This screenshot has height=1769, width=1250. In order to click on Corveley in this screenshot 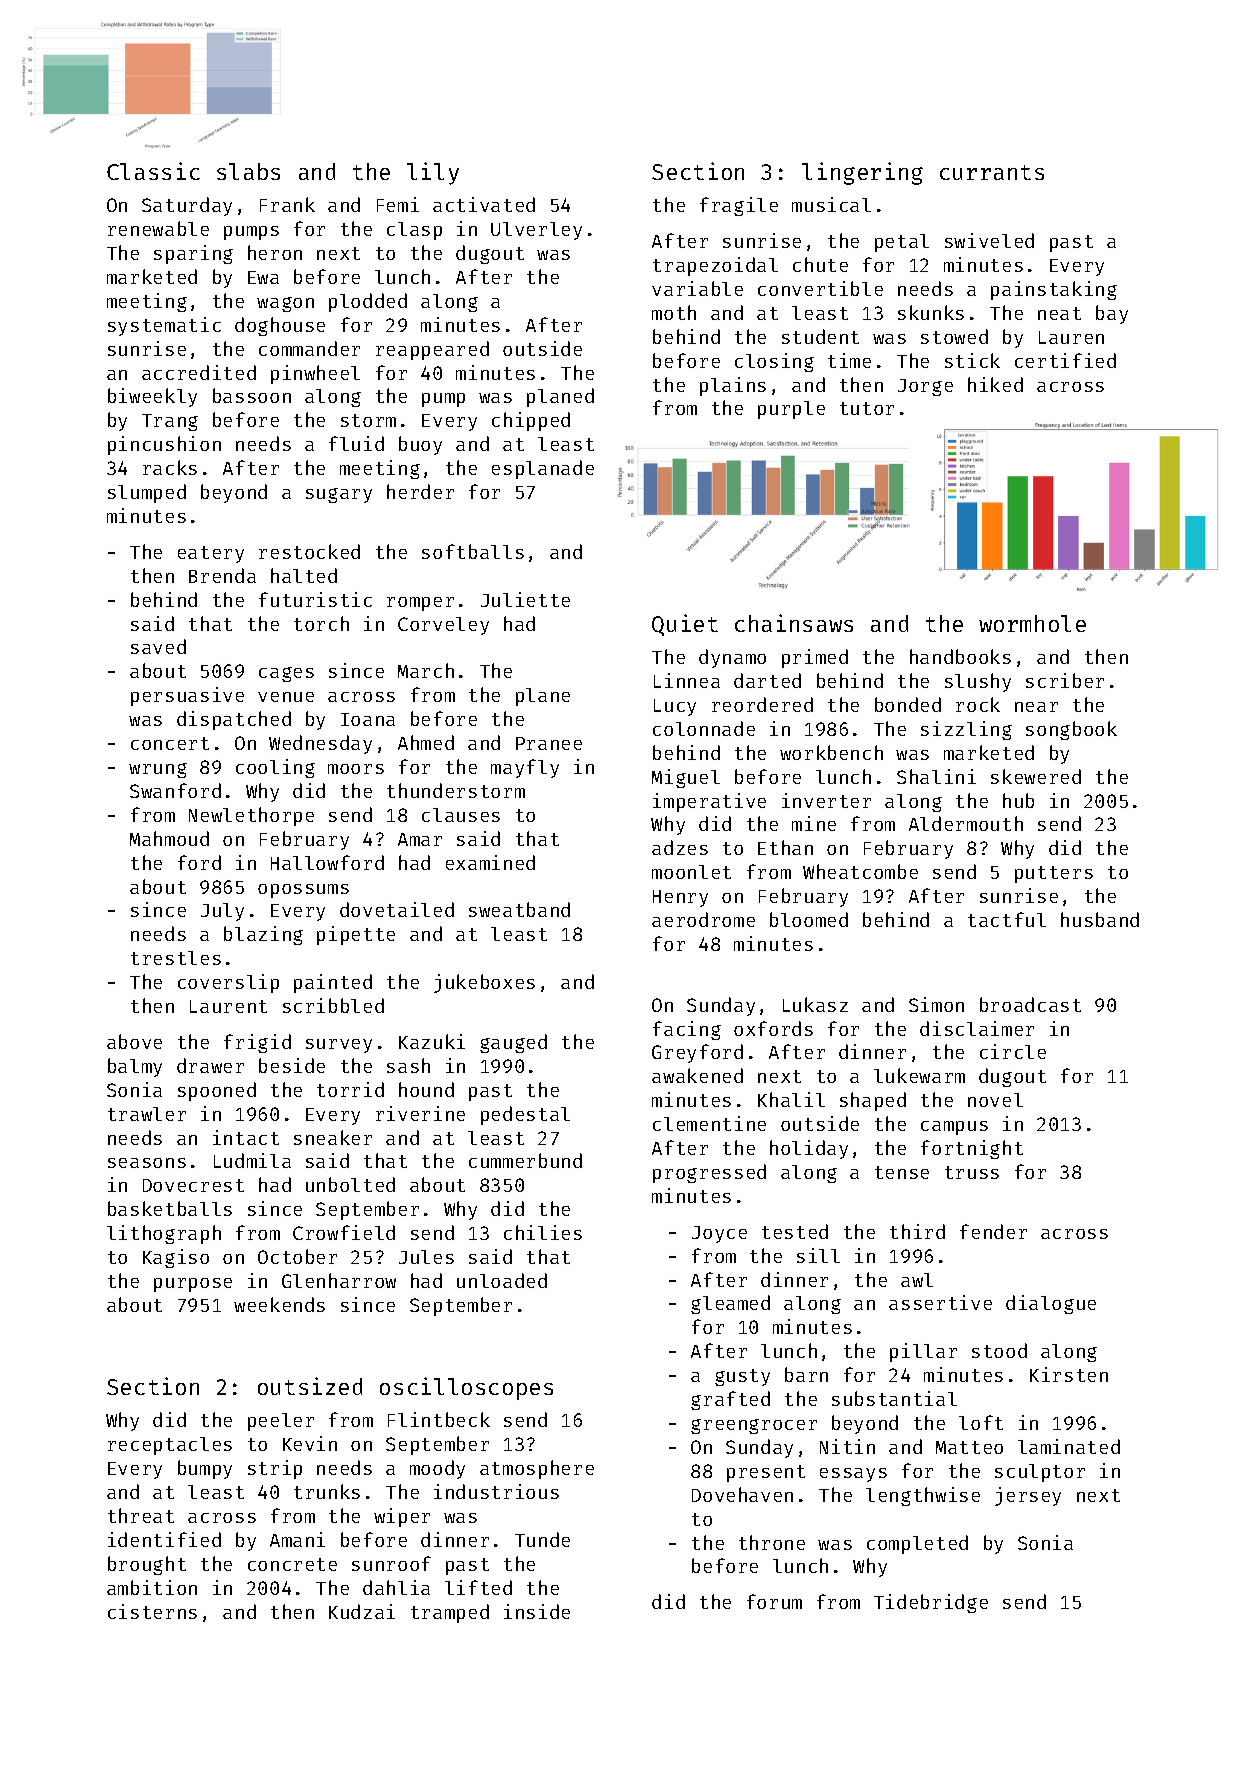, I will do `click(443, 626)`.
